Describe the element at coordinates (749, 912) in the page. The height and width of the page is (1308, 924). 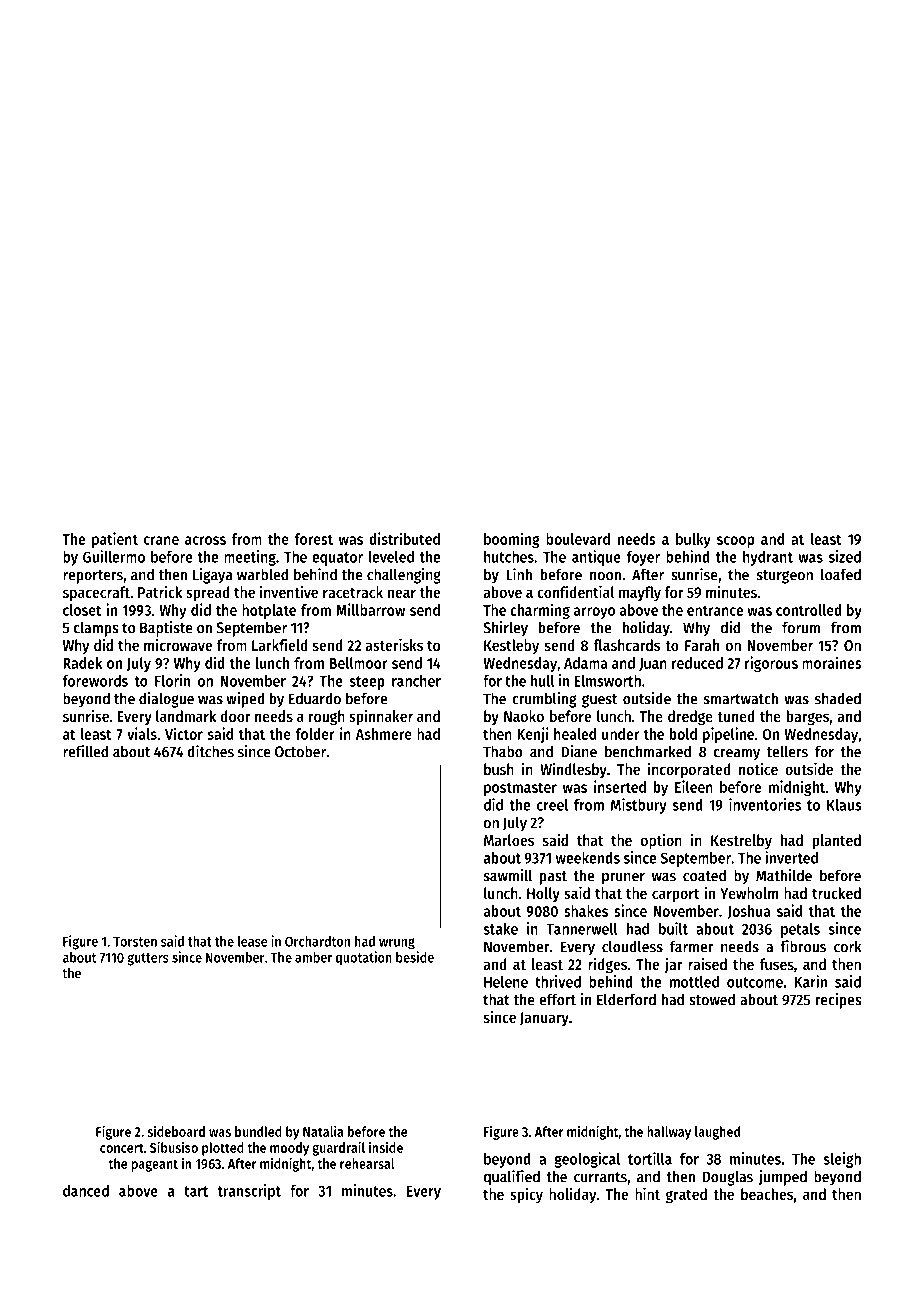
I see `Joshua` at that location.
